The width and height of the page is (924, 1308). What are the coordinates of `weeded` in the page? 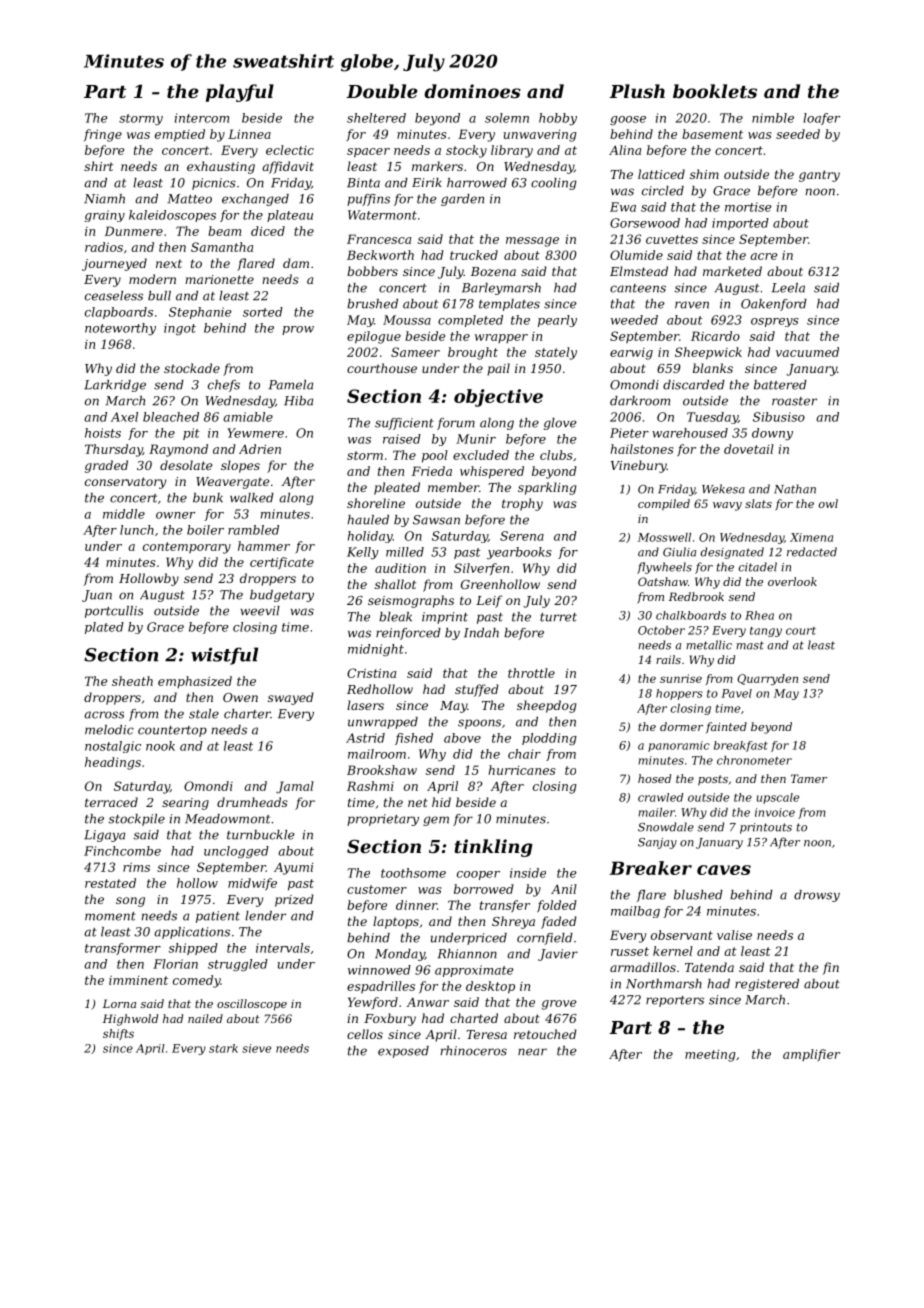 It's located at (634, 320).
